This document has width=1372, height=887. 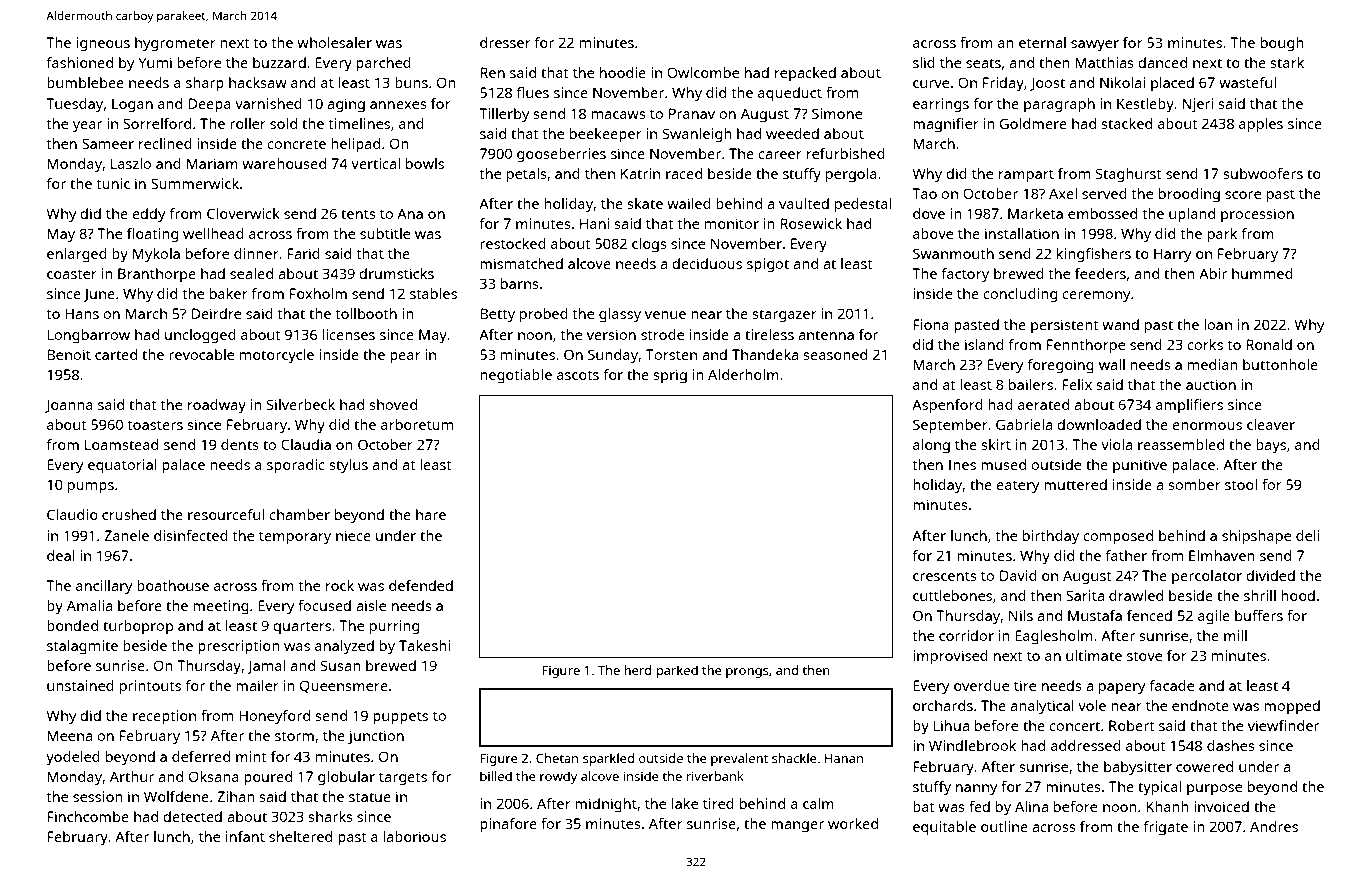 What do you see at coordinates (649, 245) in the document?
I see `clogs` at bounding box center [649, 245].
